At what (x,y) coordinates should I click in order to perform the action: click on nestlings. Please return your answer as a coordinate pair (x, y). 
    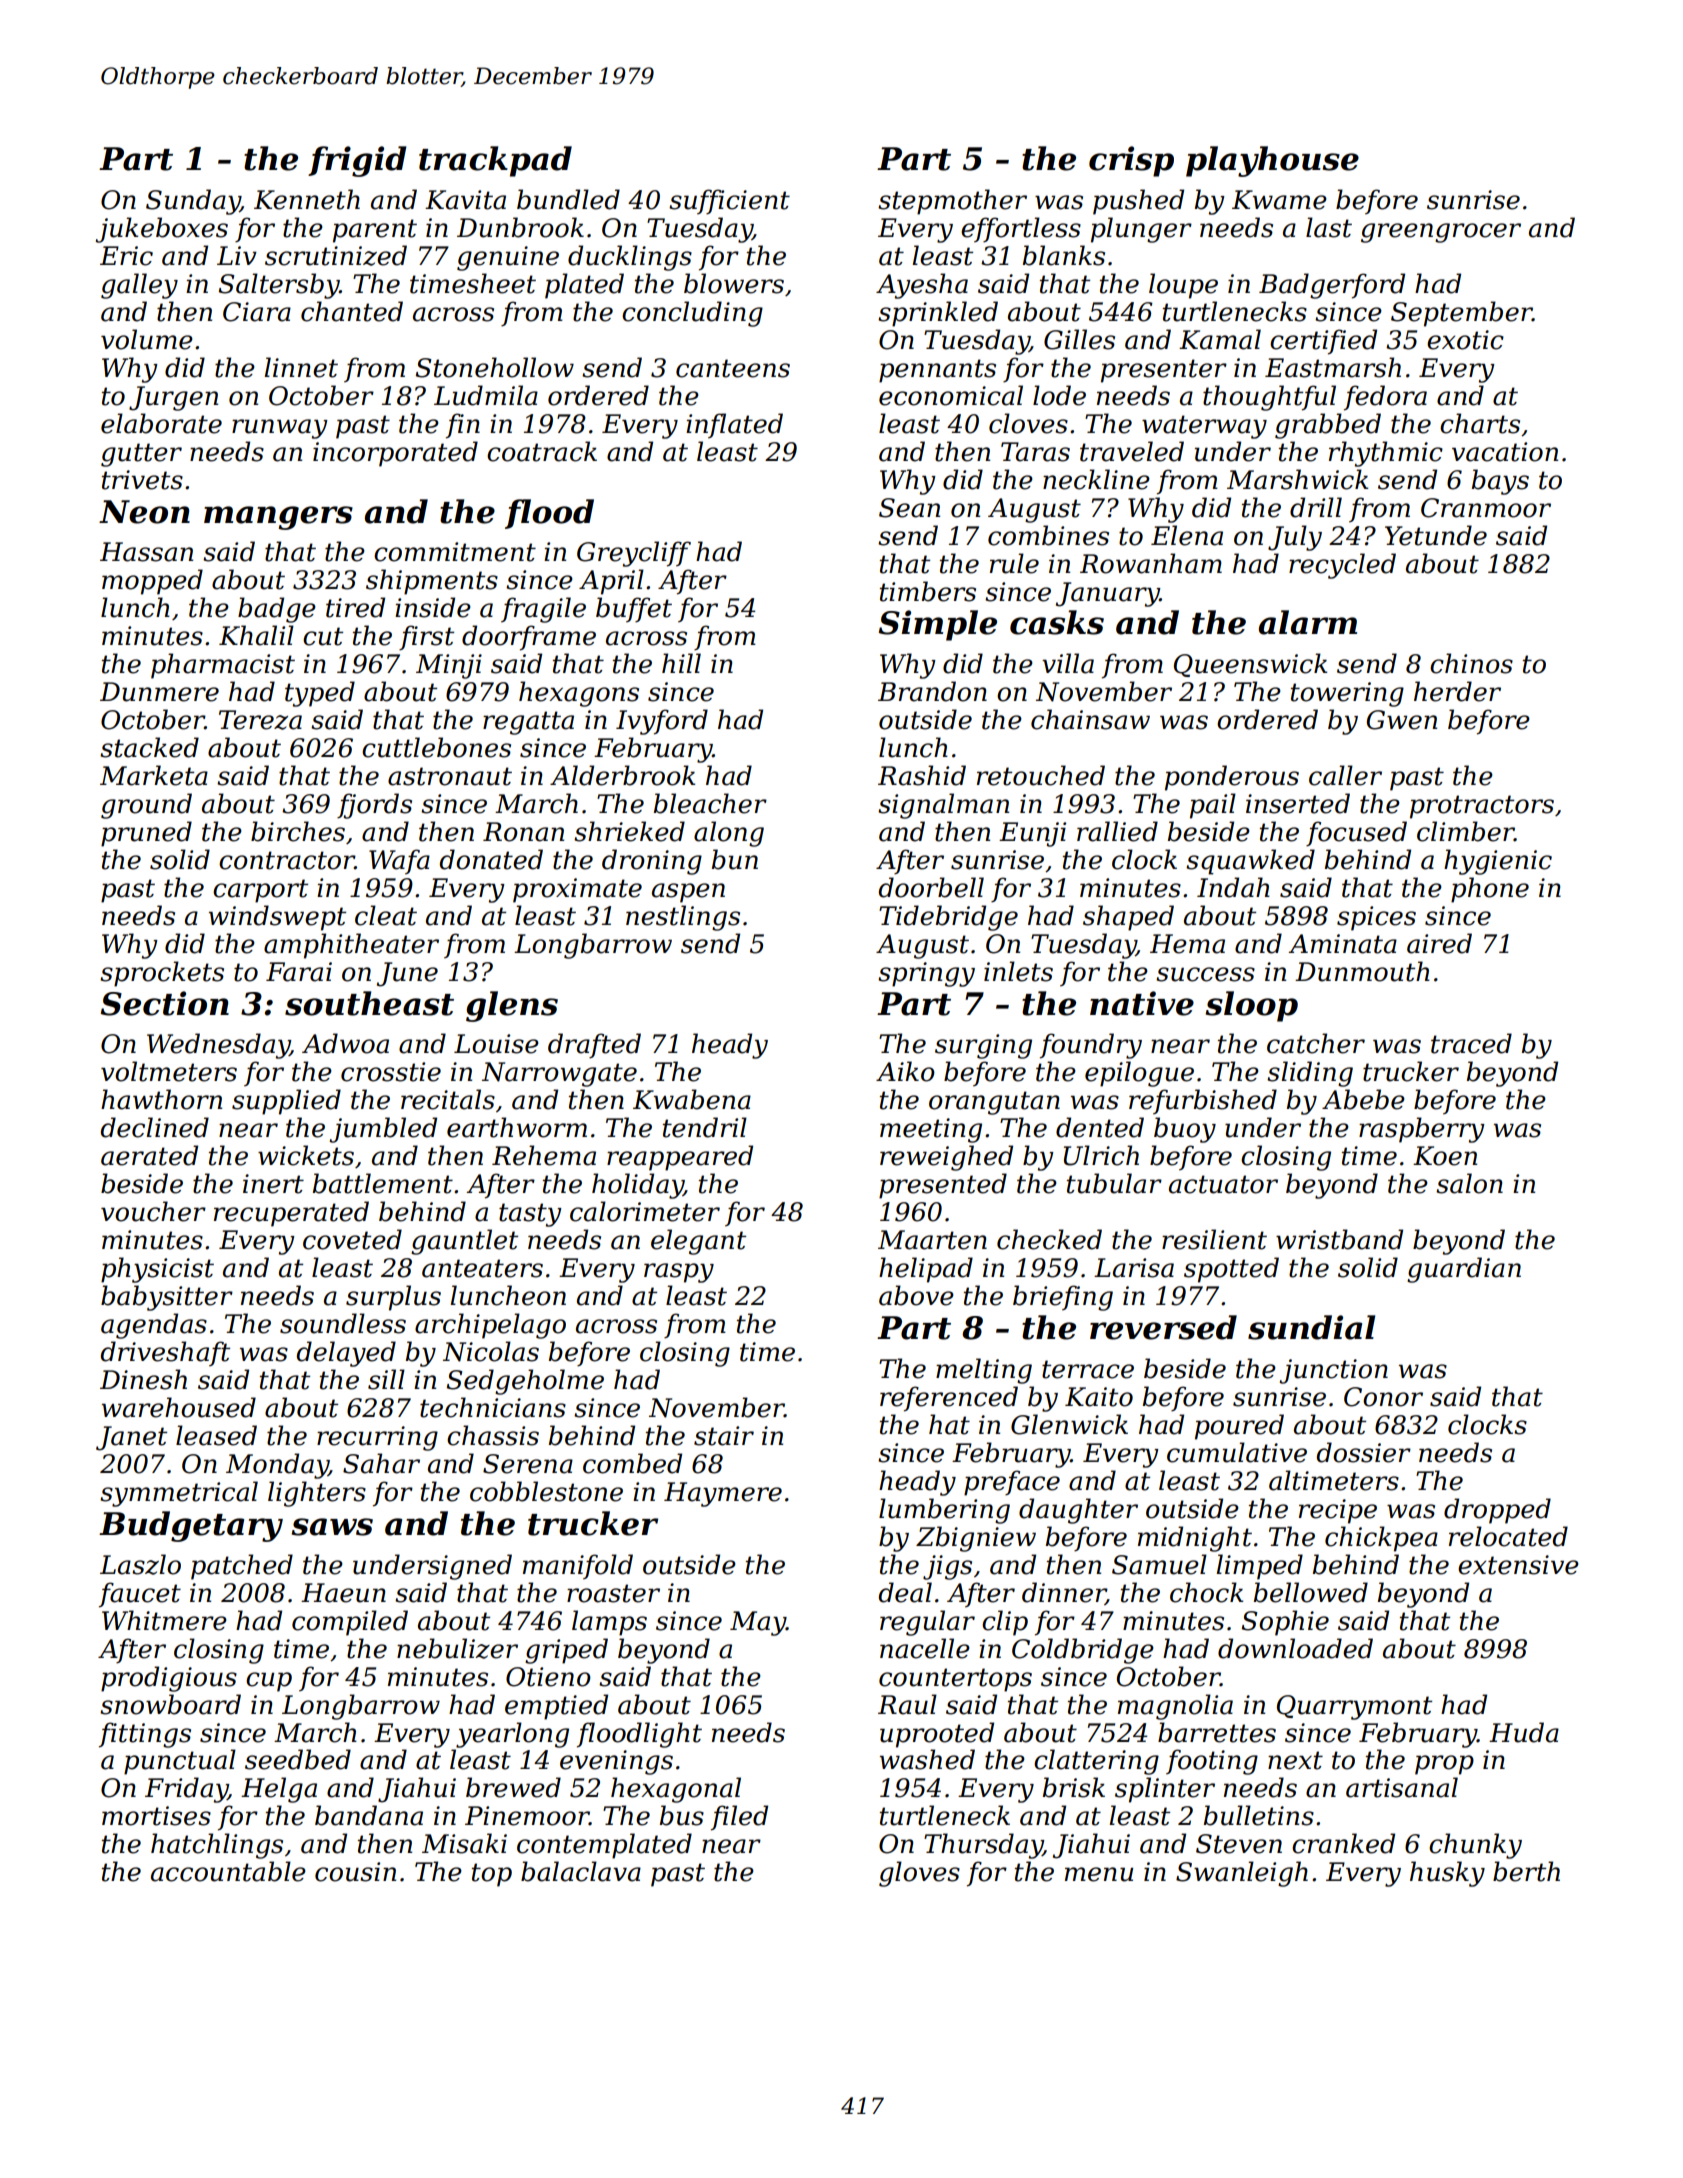
    Looking at the image, I should click on (683, 918).
